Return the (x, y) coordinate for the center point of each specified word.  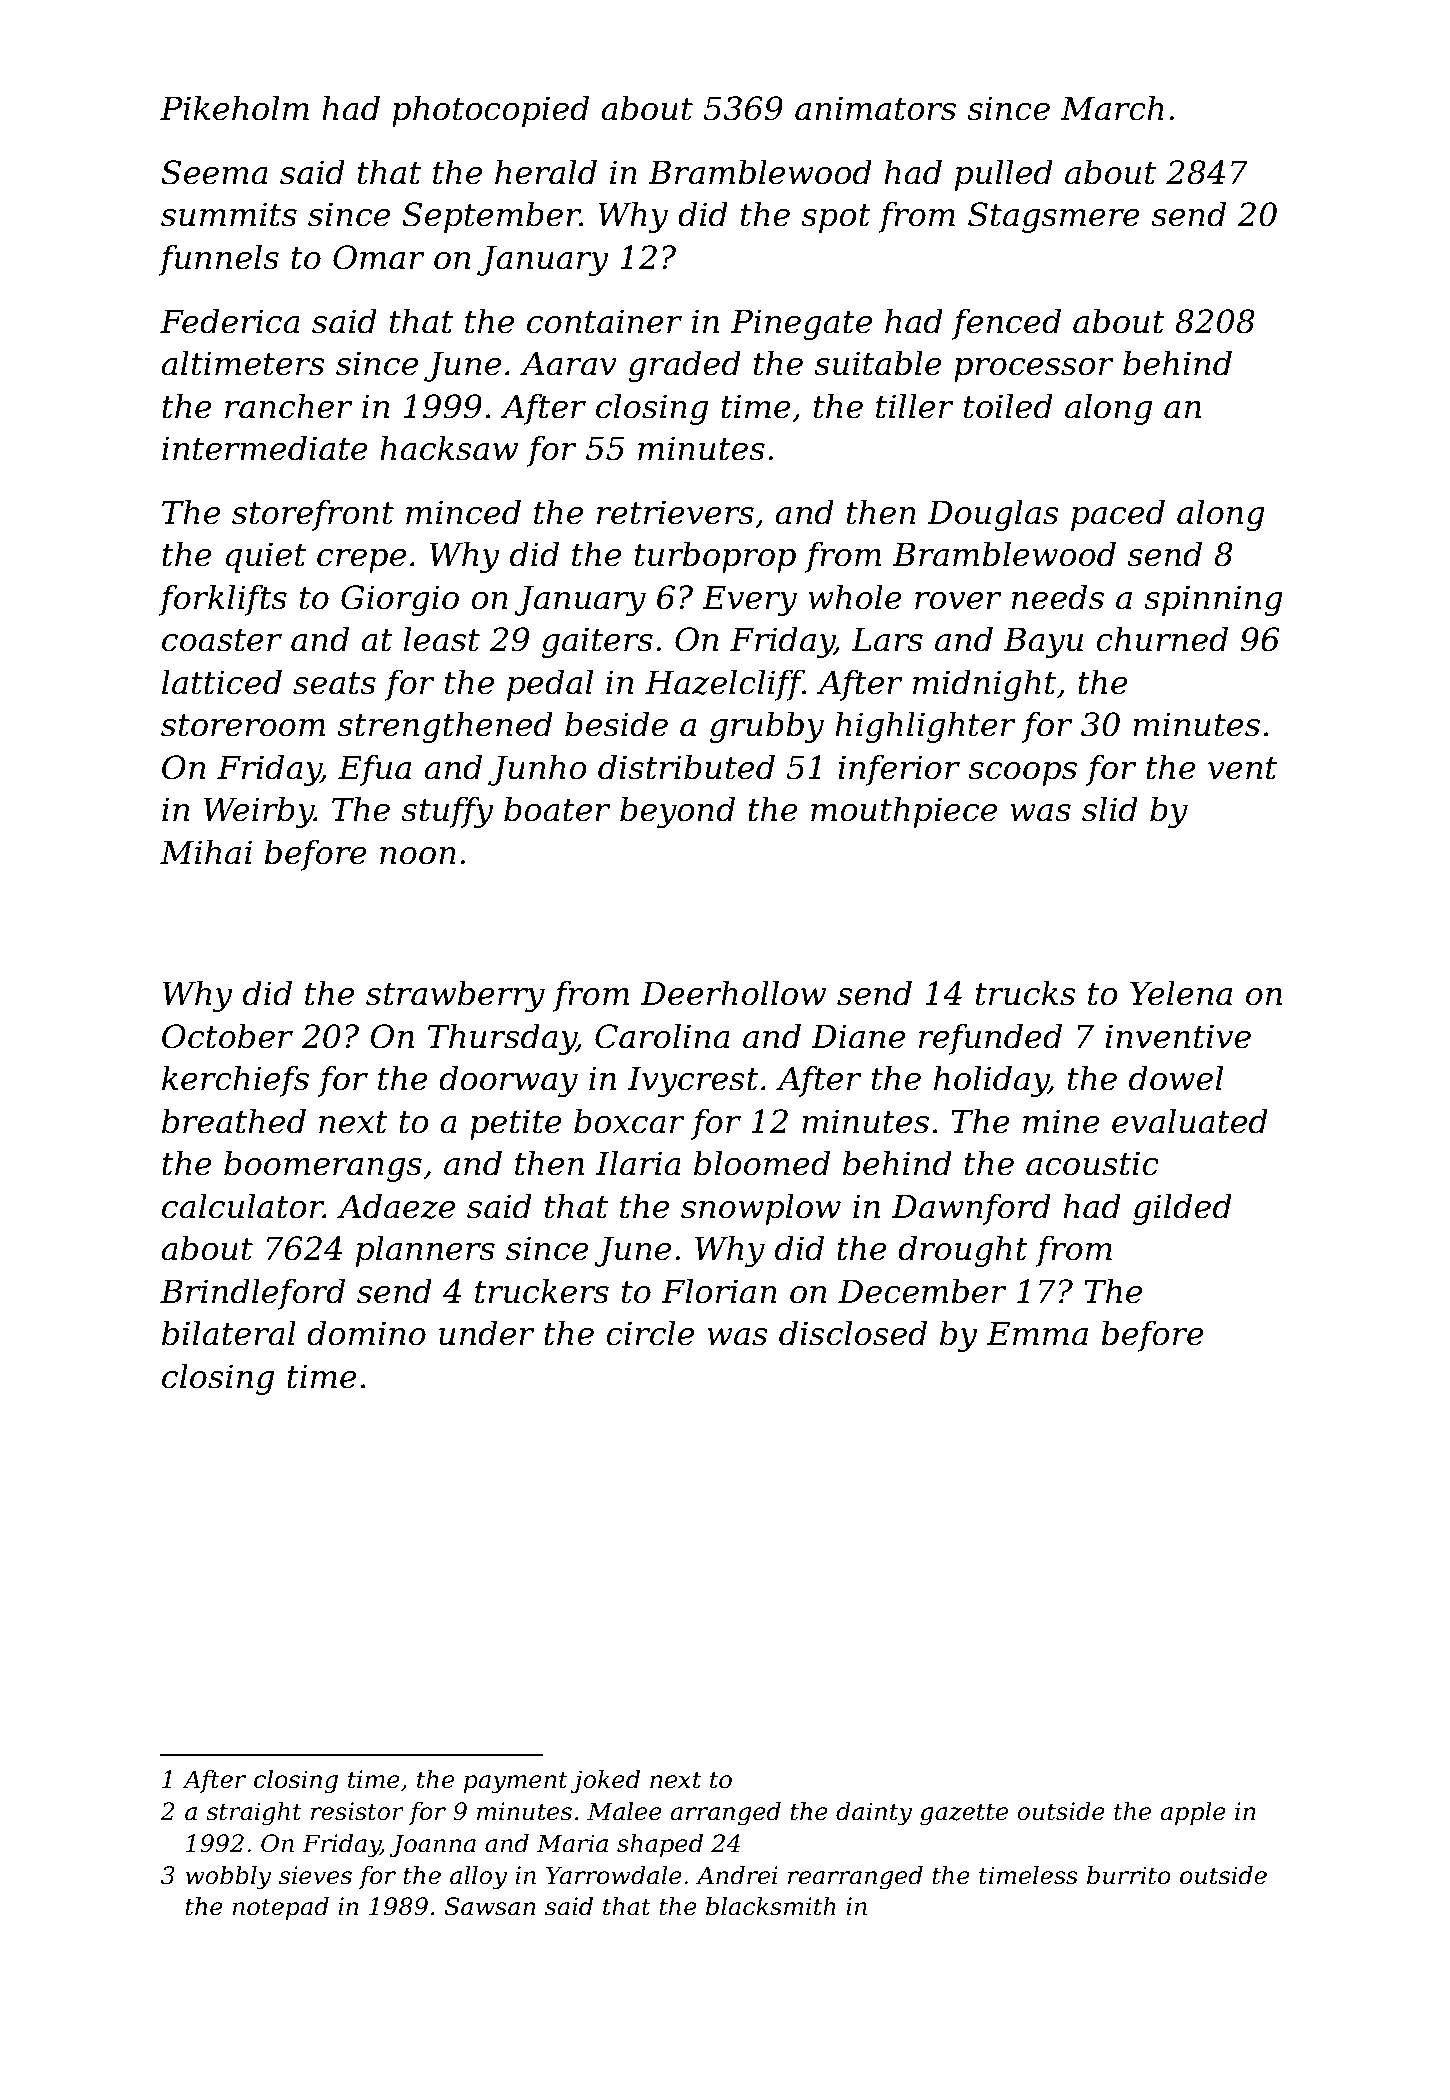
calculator (243, 1206)
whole (855, 597)
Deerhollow (733, 993)
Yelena (1181, 993)
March (1112, 108)
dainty (874, 1814)
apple (1193, 1813)
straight (254, 1814)
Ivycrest (693, 1081)
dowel (1176, 1078)
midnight (984, 685)
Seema (214, 172)
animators (875, 108)
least (441, 639)
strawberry (455, 996)
